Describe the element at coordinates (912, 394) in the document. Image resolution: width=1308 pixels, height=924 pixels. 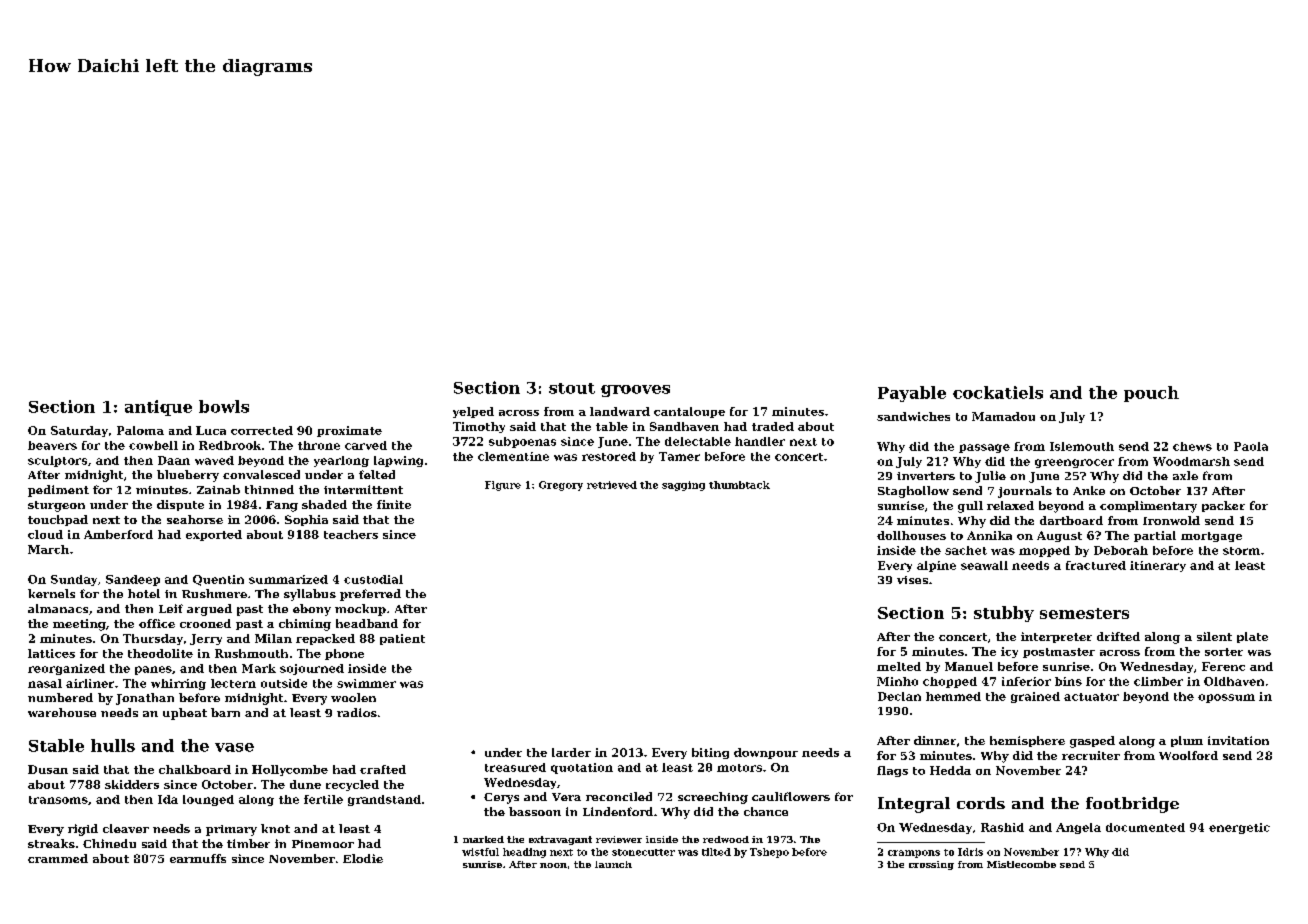
I see `Payable` at that location.
